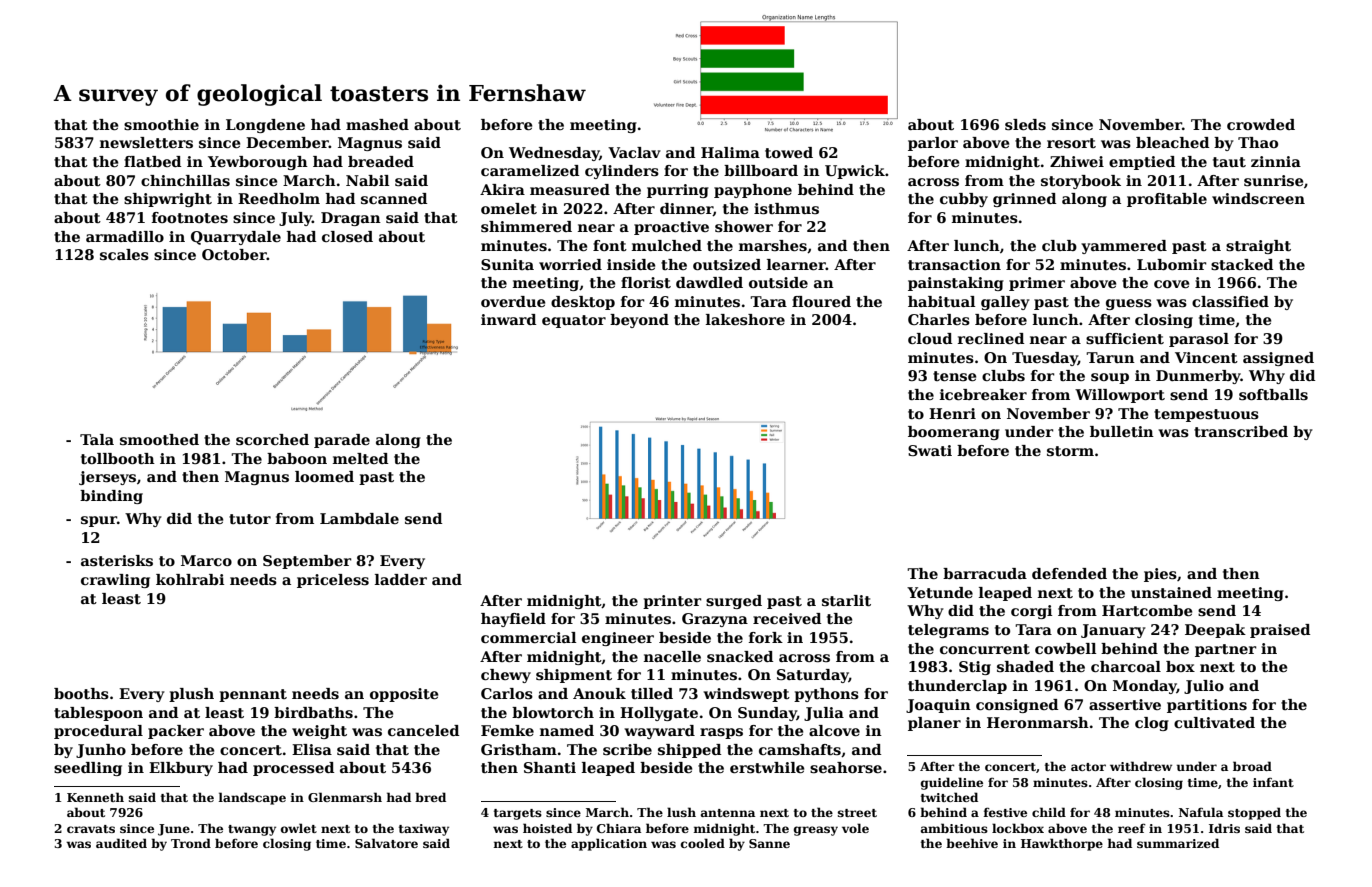 The width and height of the document is (1372, 887). I want to click on Upwick, so click(855, 172).
